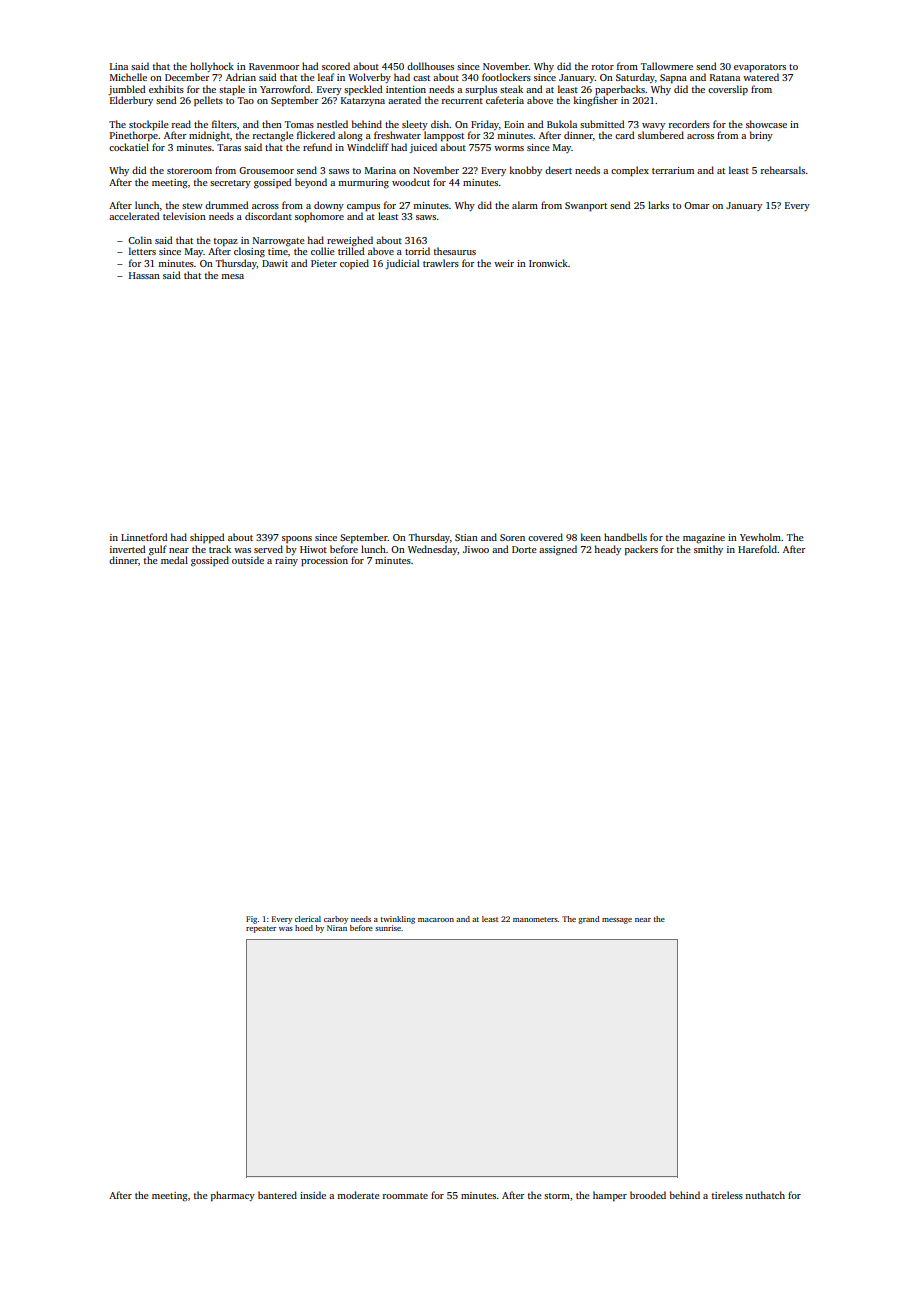 This document has height=1308, width=924. What do you see at coordinates (127, 549) in the document?
I see `inverted` at bounding box center [127, 549].
